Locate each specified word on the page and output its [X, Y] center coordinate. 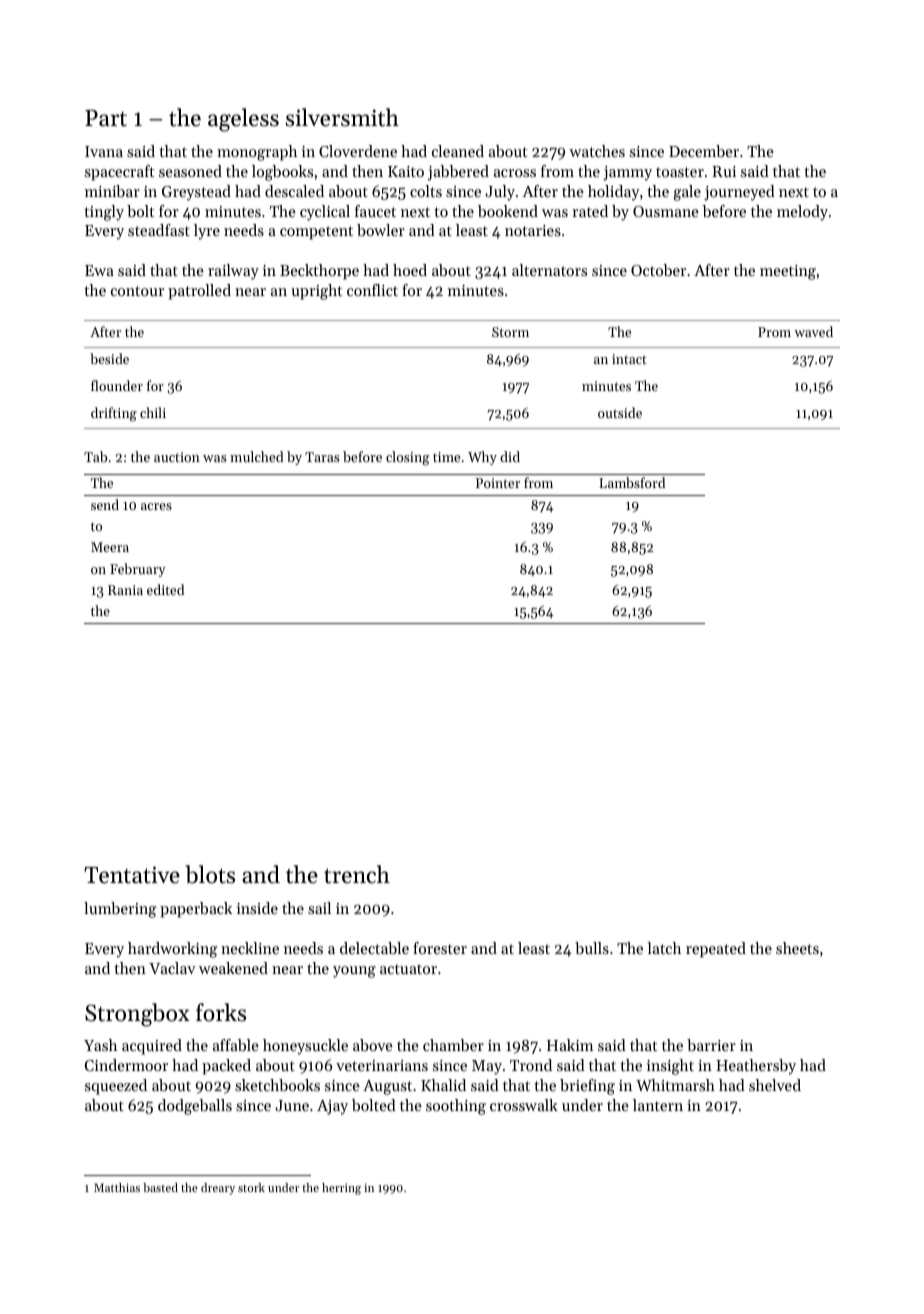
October [658, 270]
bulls [592, 948]
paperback [196, 910]
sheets [797, 948]
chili [153, 412]
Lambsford [632, 482]
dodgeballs [195, 1107]
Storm [510, 332]
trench [357, 874]
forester [440, 948]
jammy [627, 173]
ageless [243, 120]
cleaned [458, 151]
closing [407, 458]
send [105, 504]
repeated [716, 950]
